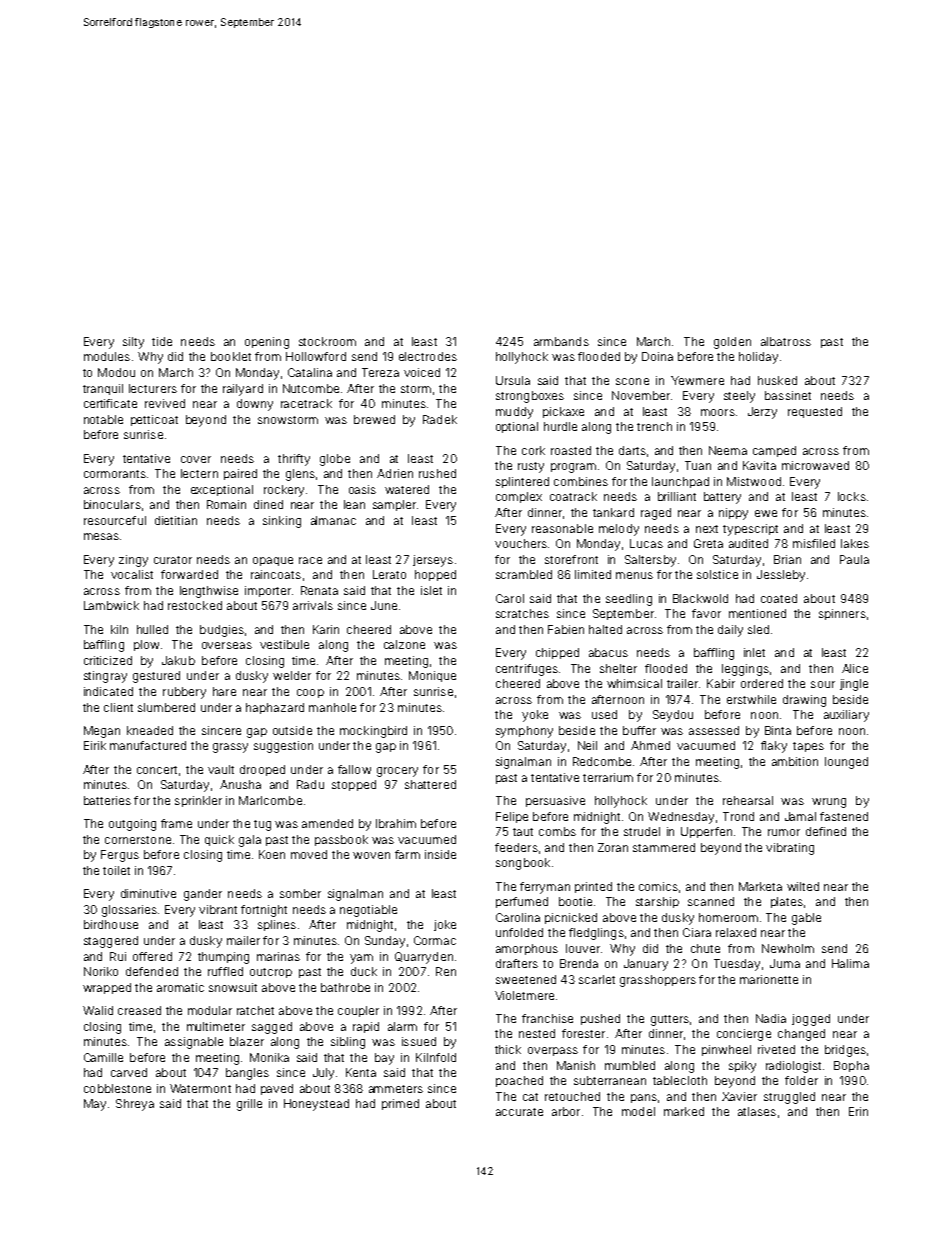 Image resolution: width=952 pixels, height=1233 pixels. I want to click on auxiliary, so click(846, 716).
